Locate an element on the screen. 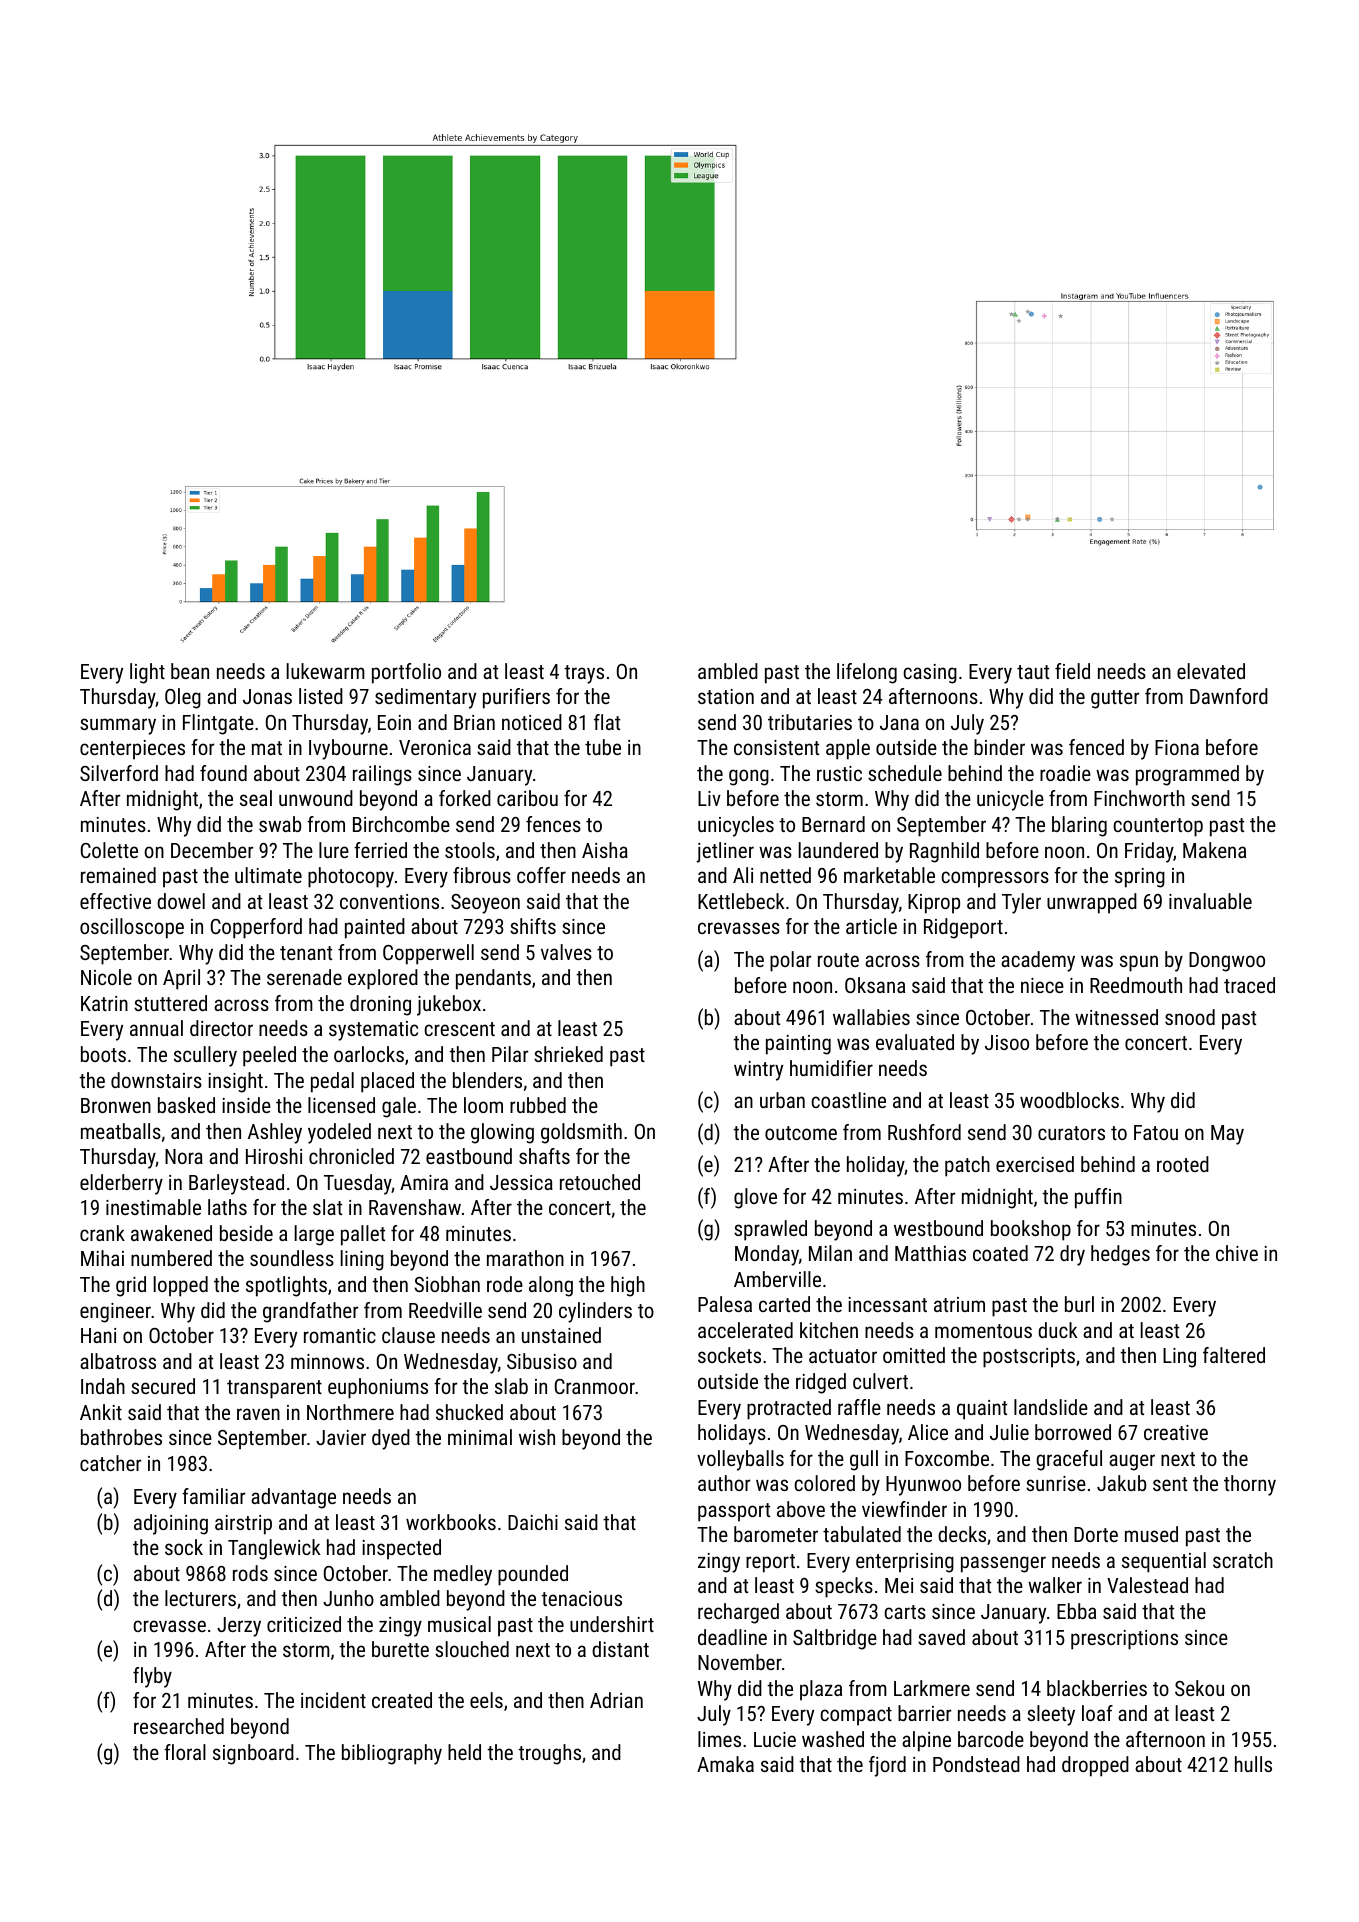  retouched is located at coordinates (600, 1182).
